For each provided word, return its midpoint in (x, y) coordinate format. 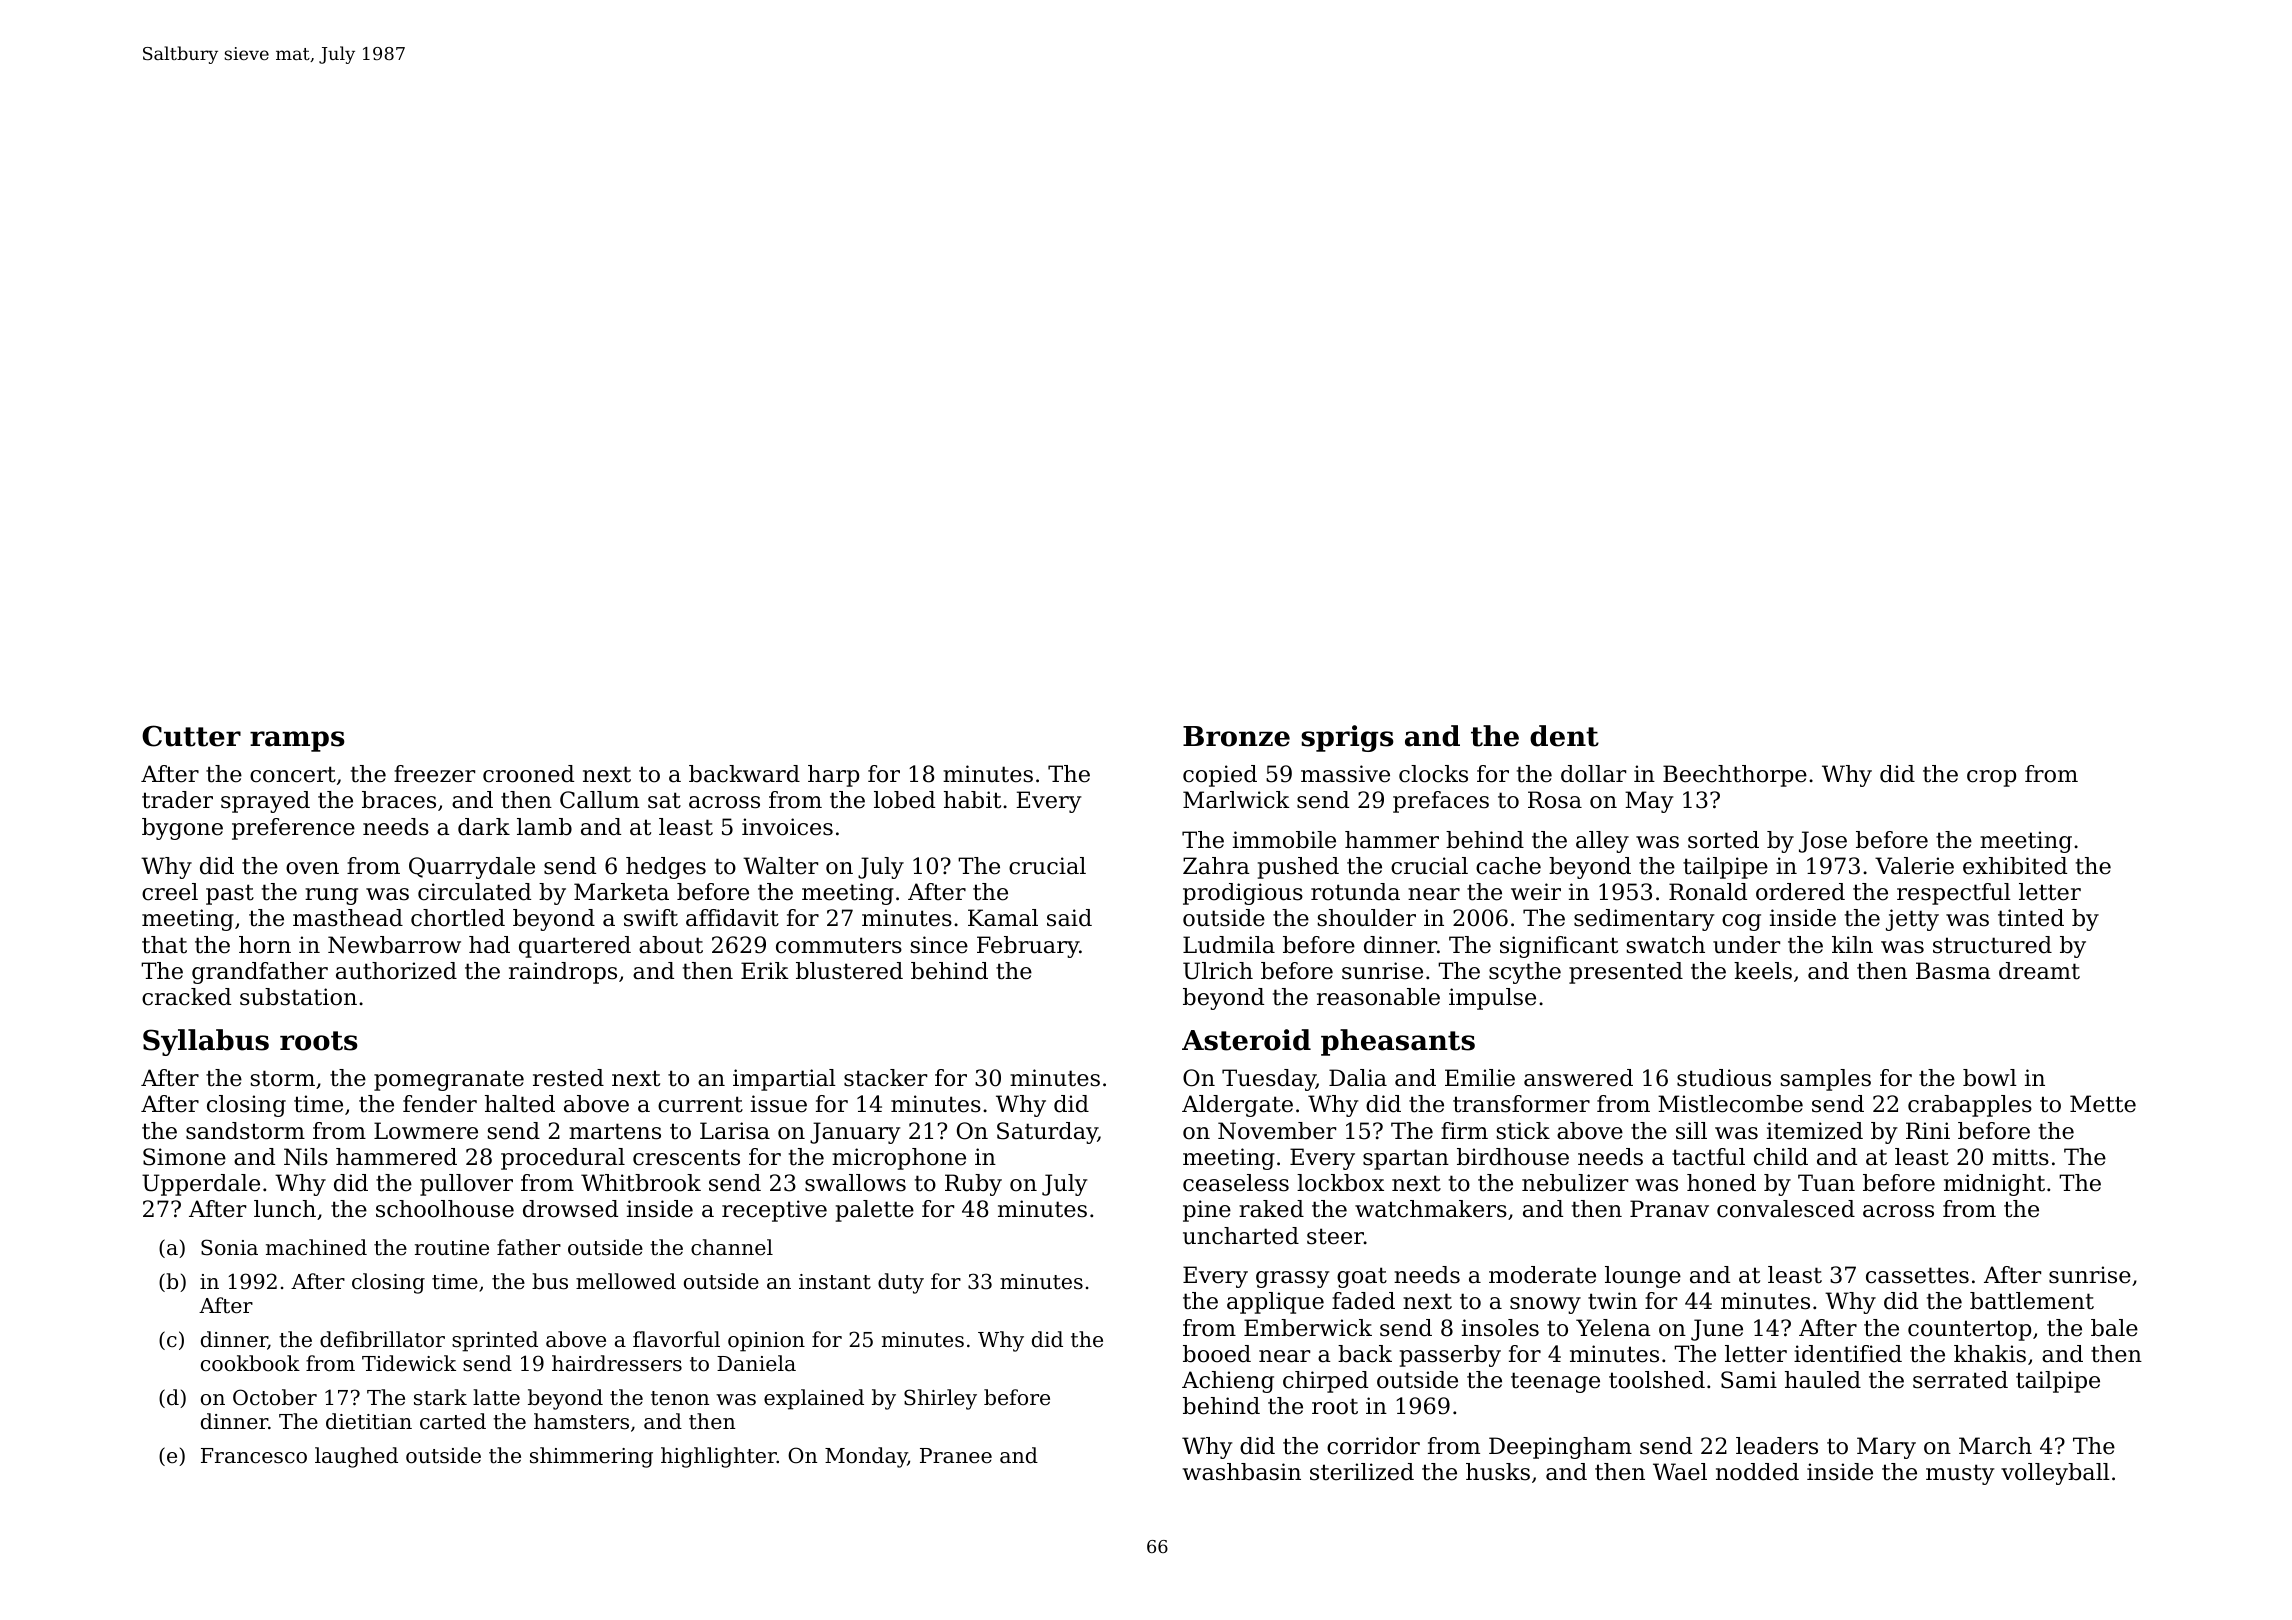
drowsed (570, 1209)
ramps (297, 741)
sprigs (1347, 738)
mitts (2020, 1157)
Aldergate (1237, 1106)
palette (875, 1211)
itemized (1815, 1131)
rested (568, 1078)
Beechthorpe (1735, 776)
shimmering (591, 1457)
